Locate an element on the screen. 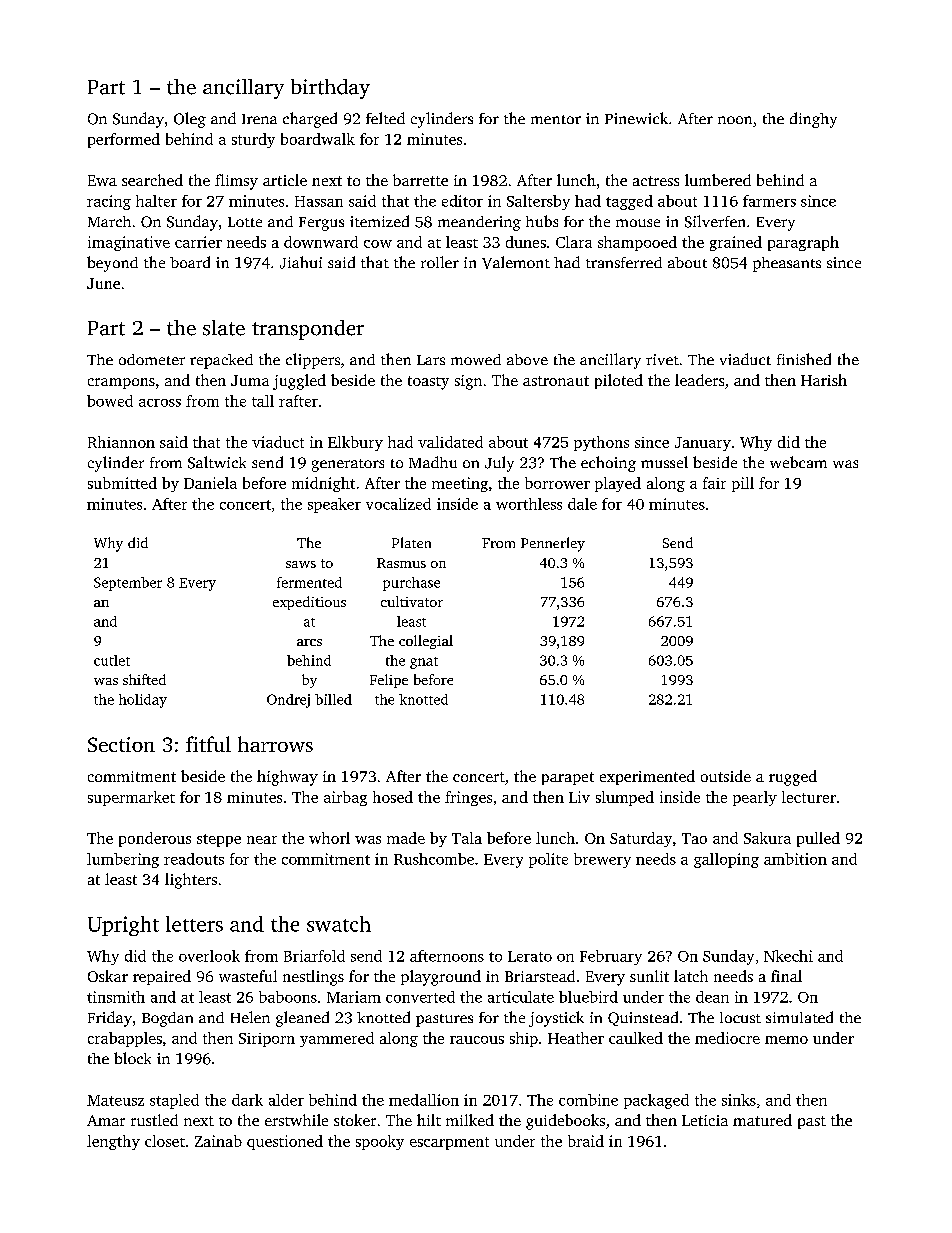 This screenshot has width=952, height=1233. dale is located at coordinates (582, 504).
